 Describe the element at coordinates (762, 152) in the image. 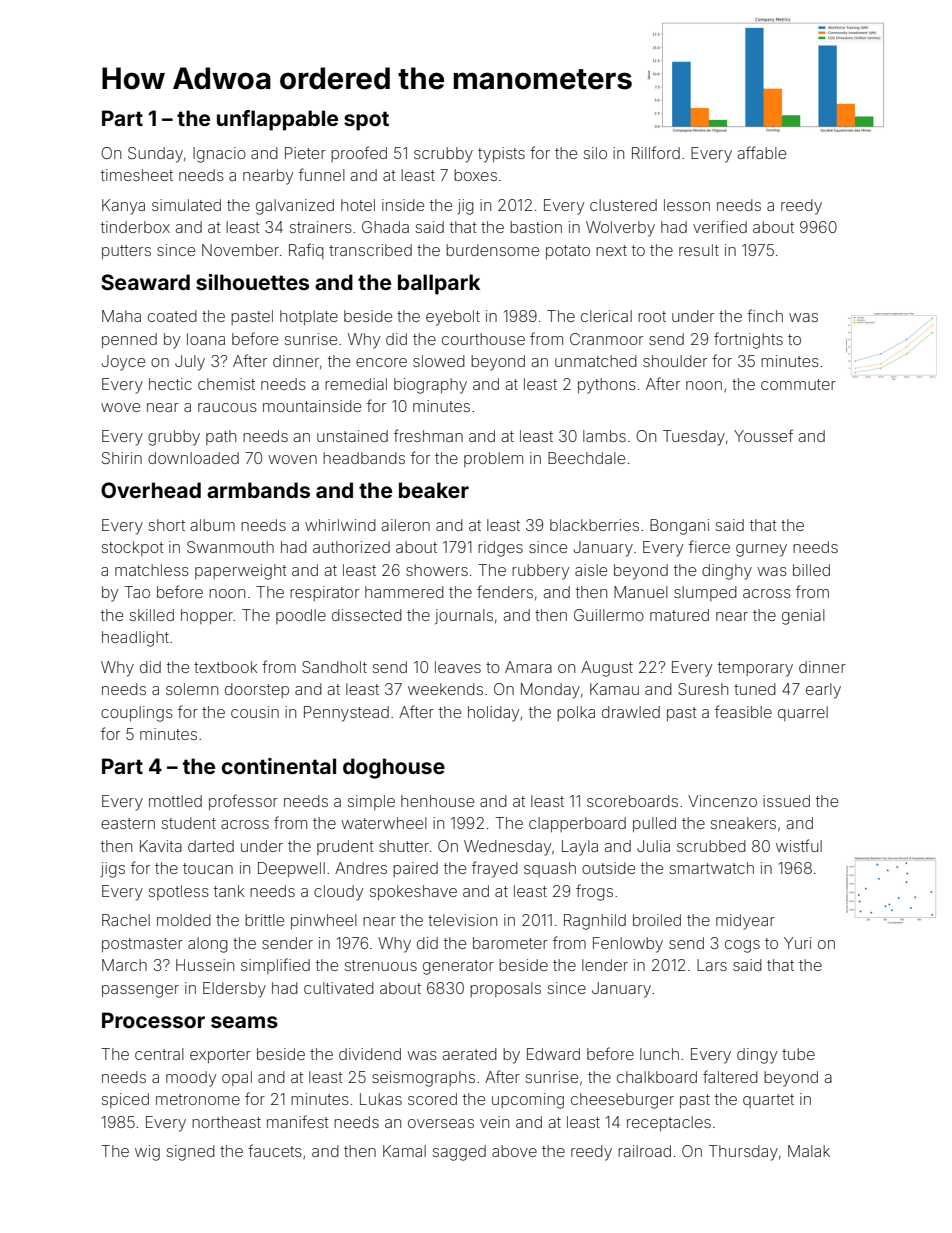

I see `affable` at that location.
